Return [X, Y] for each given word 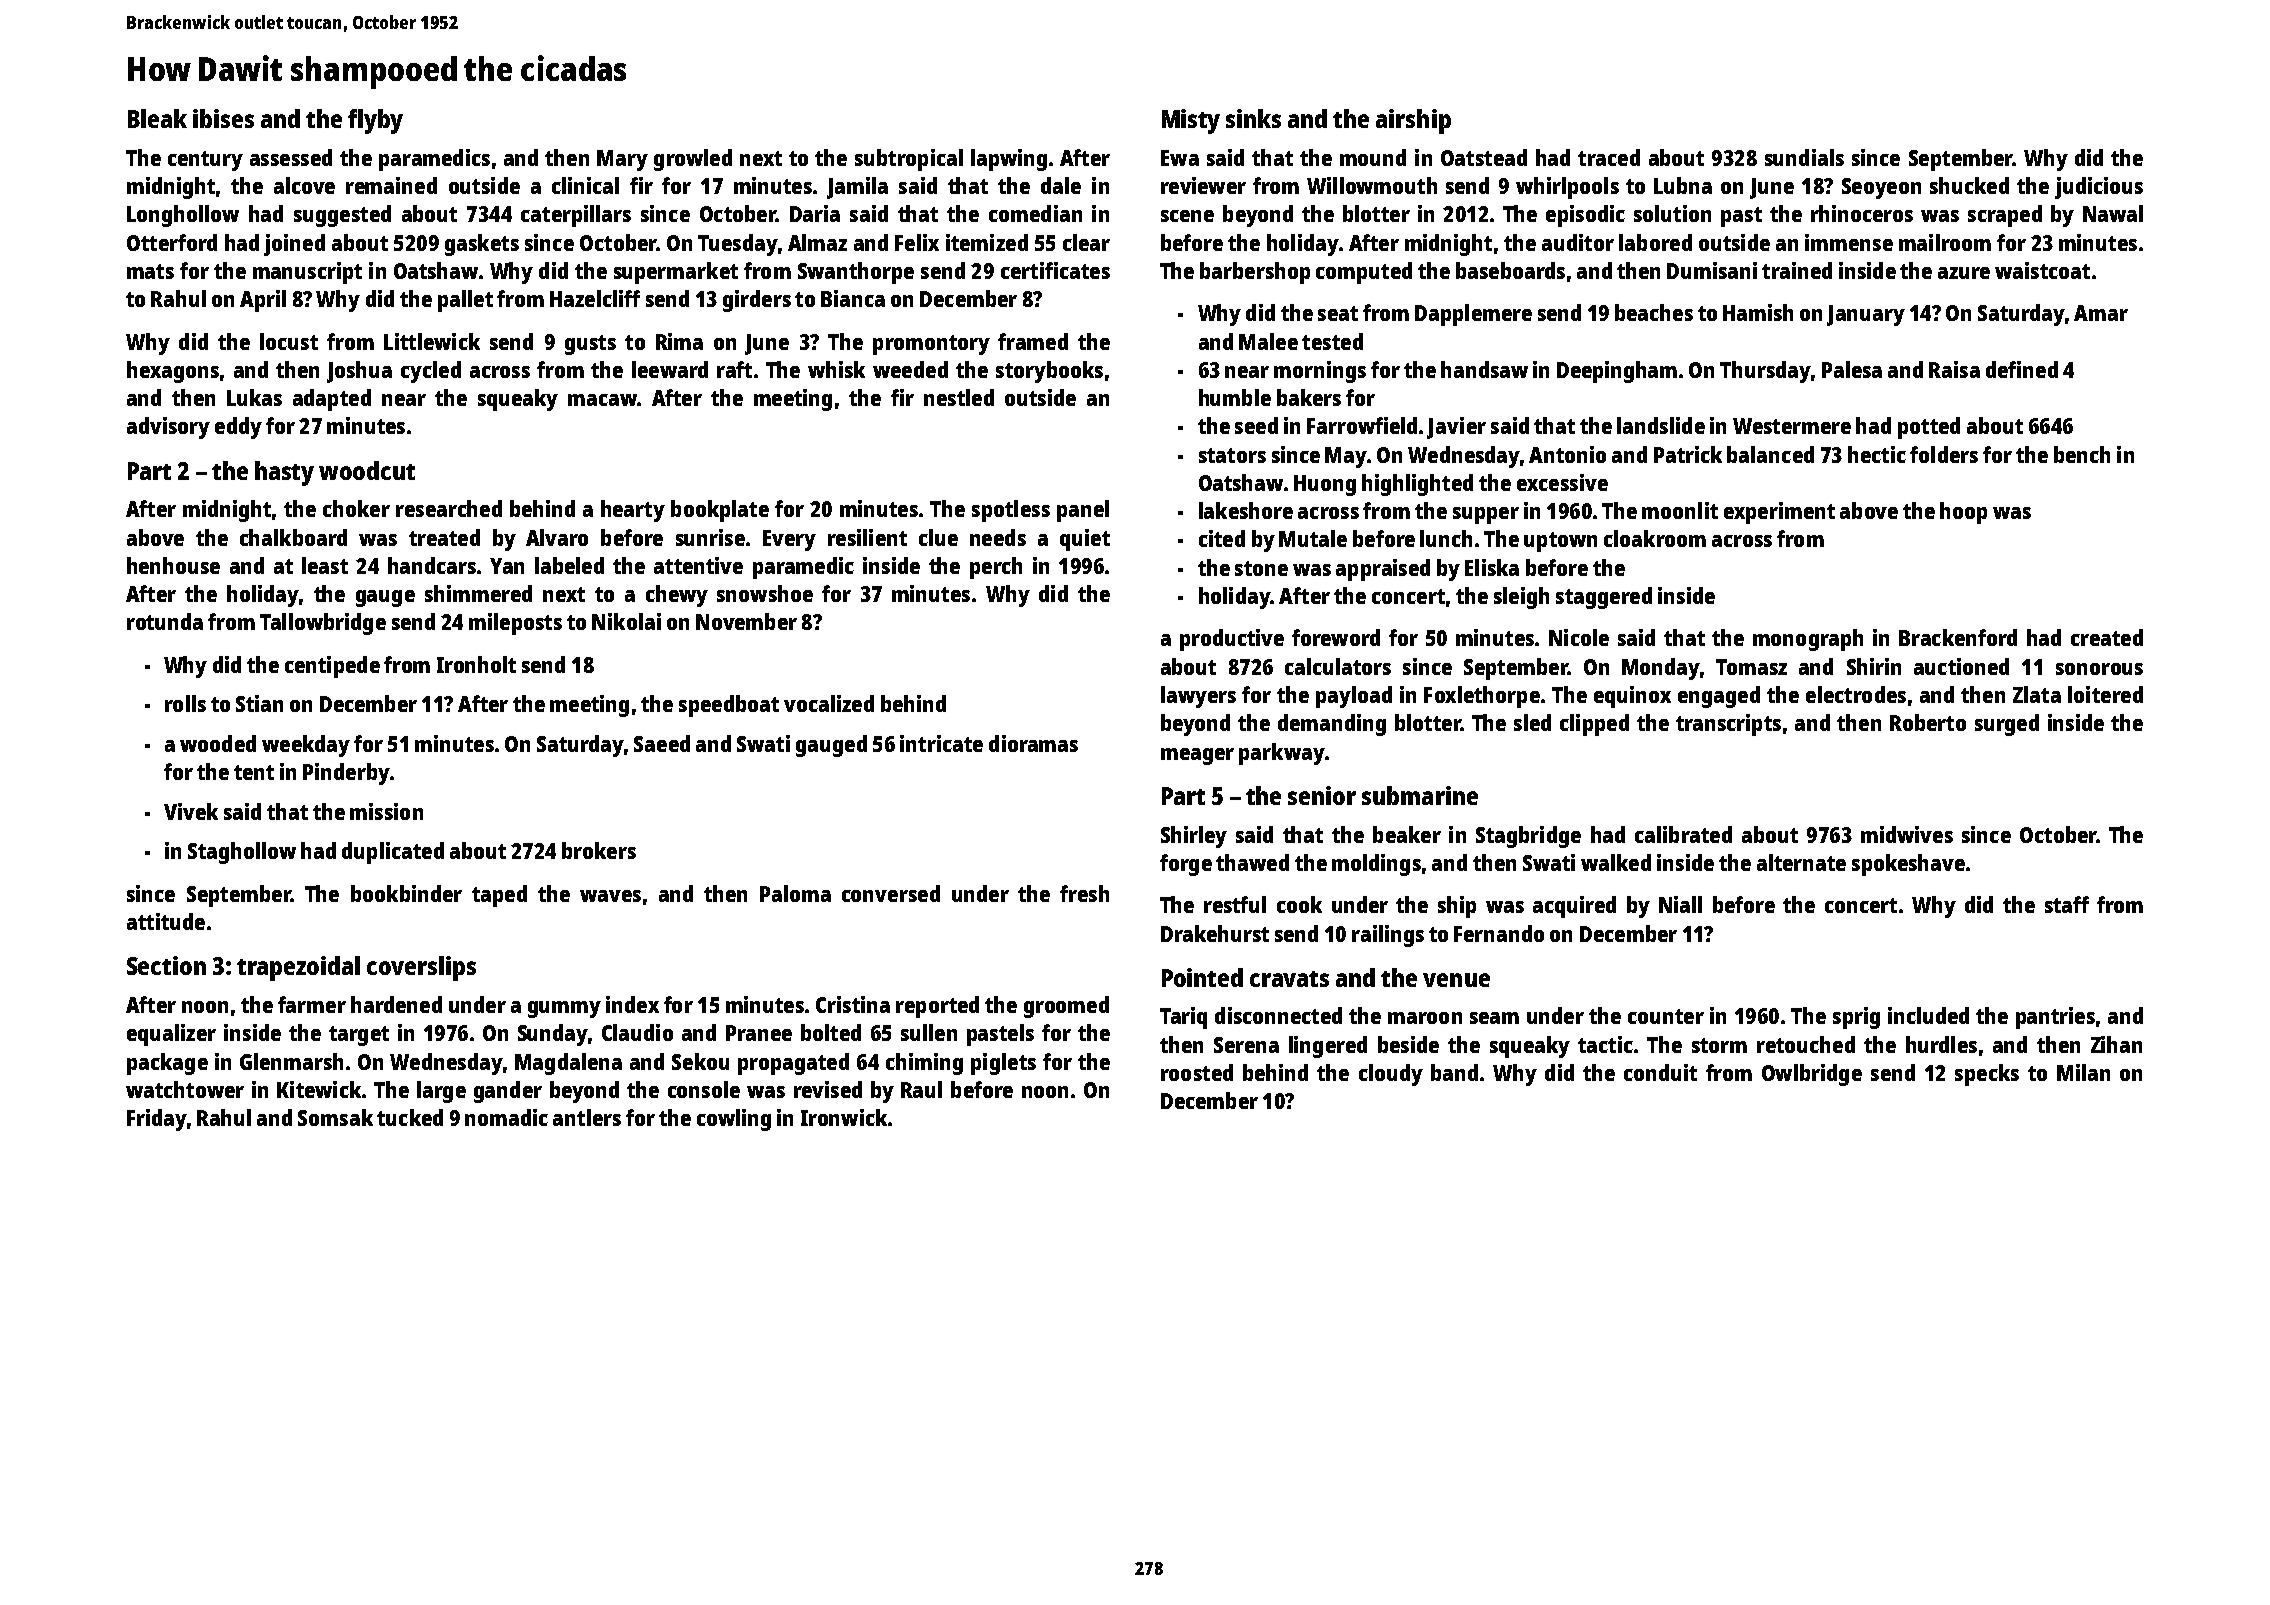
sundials [1804, 157]
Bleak [157, 118]
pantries [2055, 1018]
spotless [1011, 511]
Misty [1191, 121]
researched [449, 508]
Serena [1246, 1045]
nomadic [506, 1117]
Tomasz [1751, 667]
